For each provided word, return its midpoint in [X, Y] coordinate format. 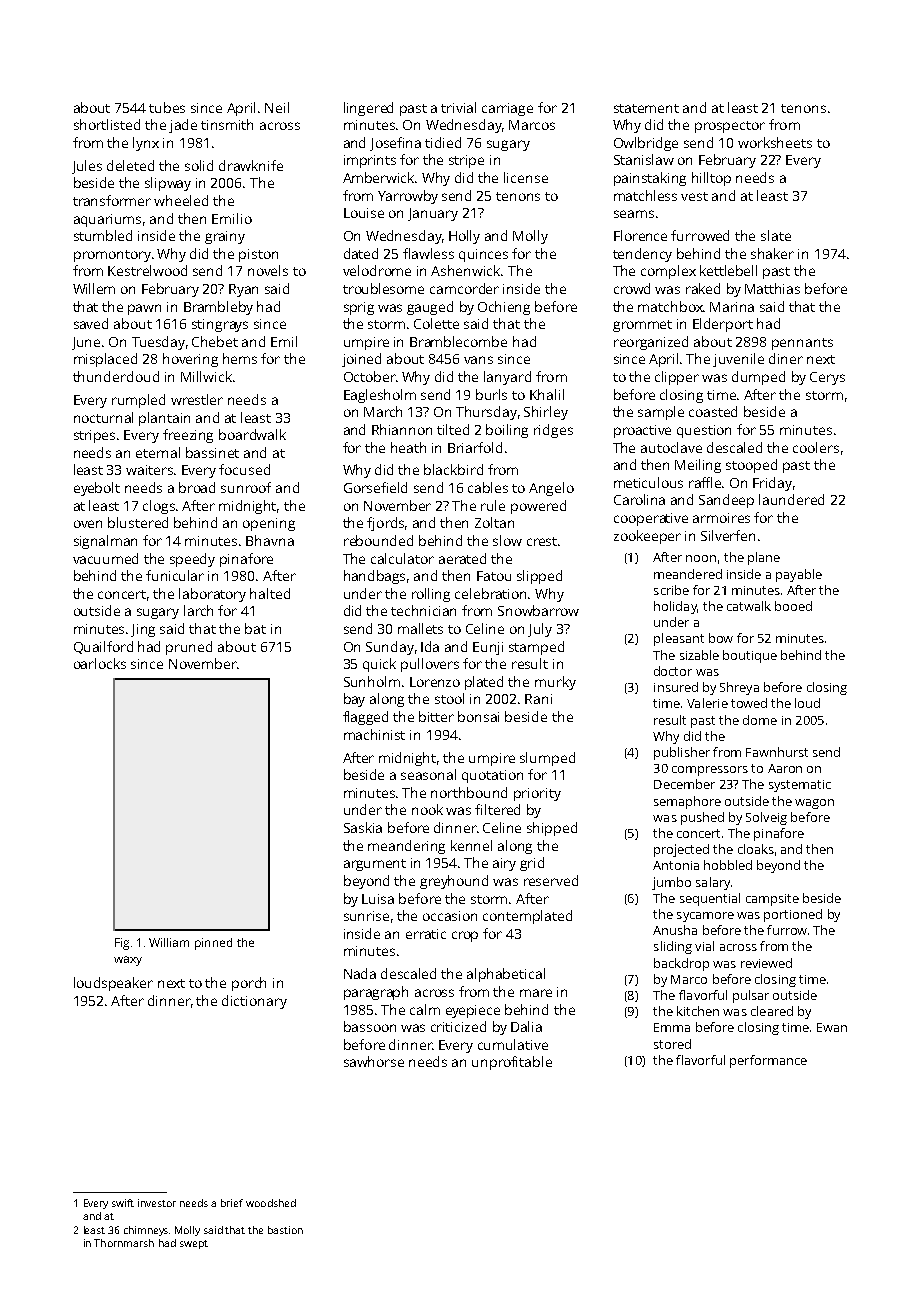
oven [88, 524]
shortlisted [107, 124]
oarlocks [100, 663]
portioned [793, 915]
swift [123, 1203]
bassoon [370, 1026]
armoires [721, 518]
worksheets [775, 142]
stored [672, 1044]
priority [537, 794]
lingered [368, 109]
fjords [385, 524]
